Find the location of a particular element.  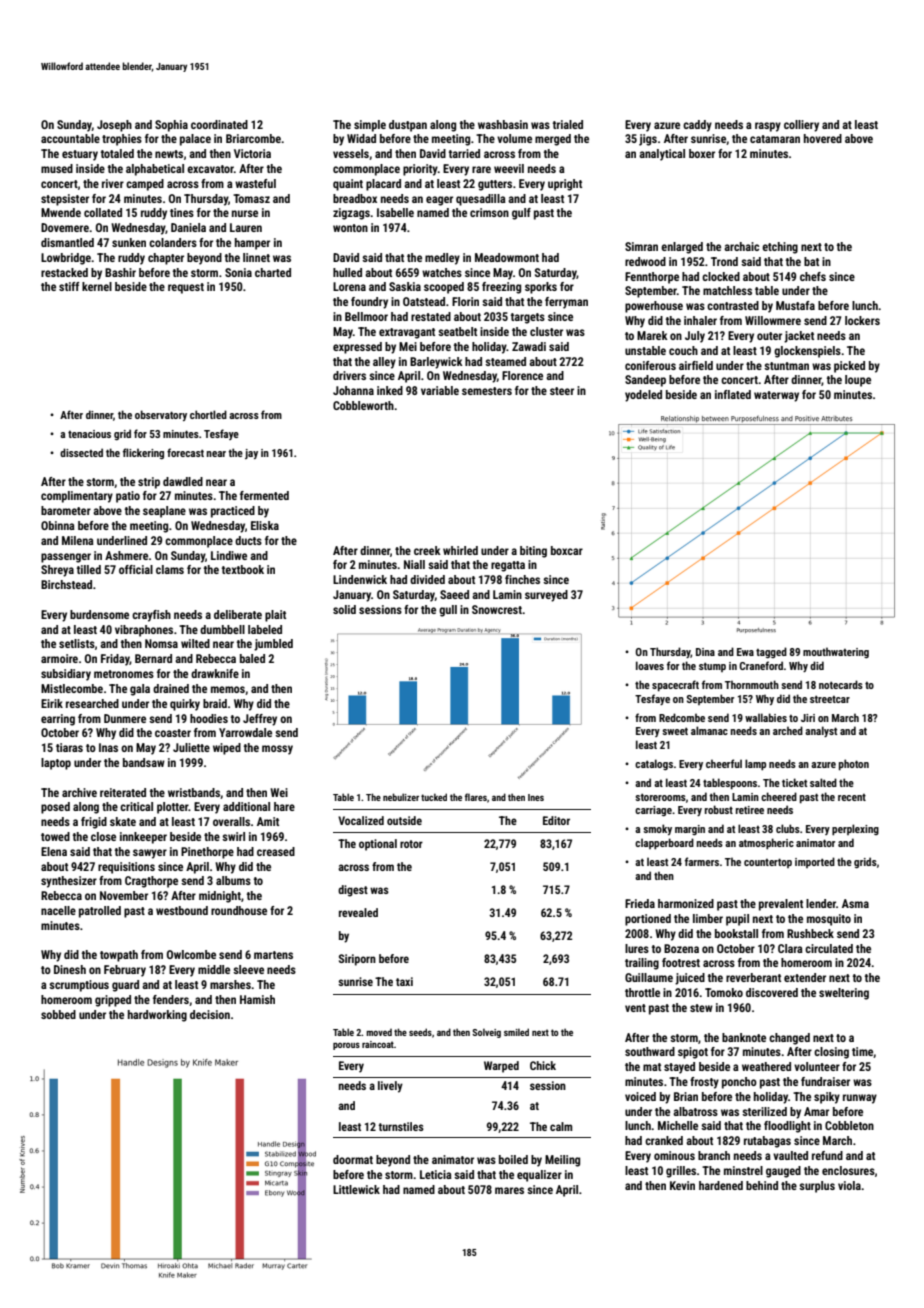

Hamish is located at coordinates (257, 999).
